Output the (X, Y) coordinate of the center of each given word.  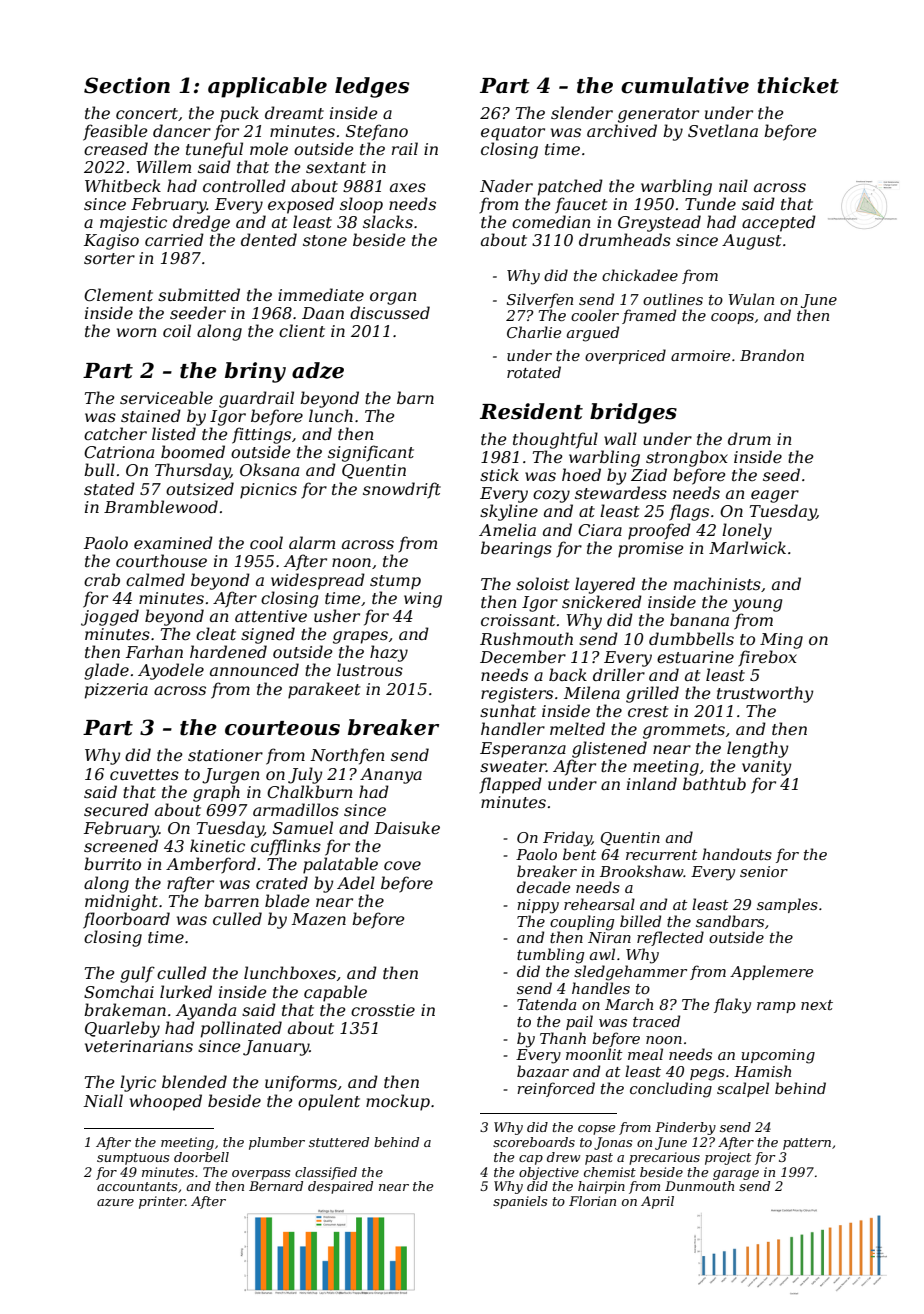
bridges (633, 413)
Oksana (269, 469)
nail (733, 185)
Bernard (276, 1186)
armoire (700, 355)
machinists (717, 583)
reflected (670, 938)
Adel (356, 882)
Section (127, 85)
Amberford (211, 865)
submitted (199, 294)
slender (582, 112)
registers (517, 695)
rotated (534, 372)
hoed (581, 474)
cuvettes (144, 774)
